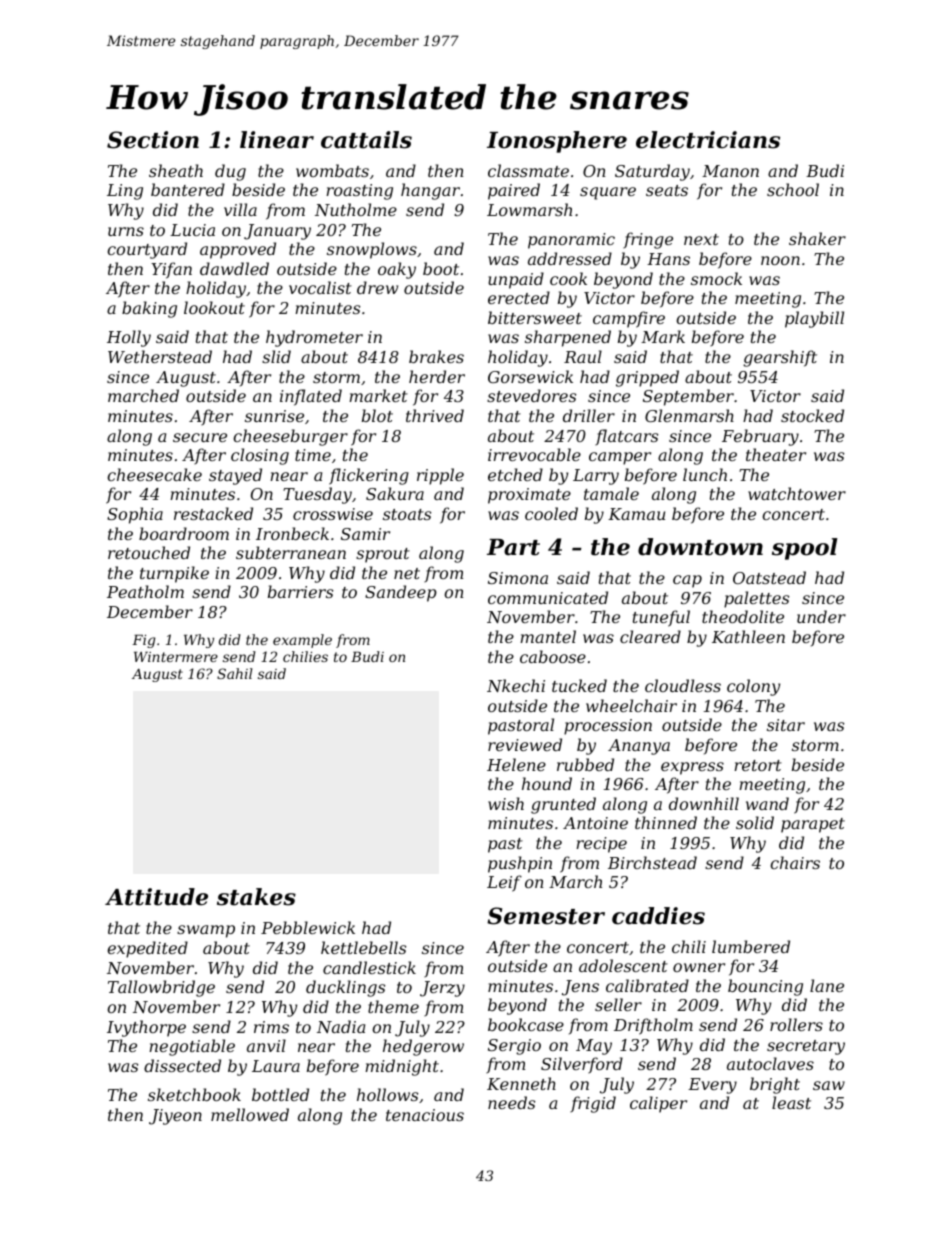  I want to click on Wetherstead, so click(160, 356).
